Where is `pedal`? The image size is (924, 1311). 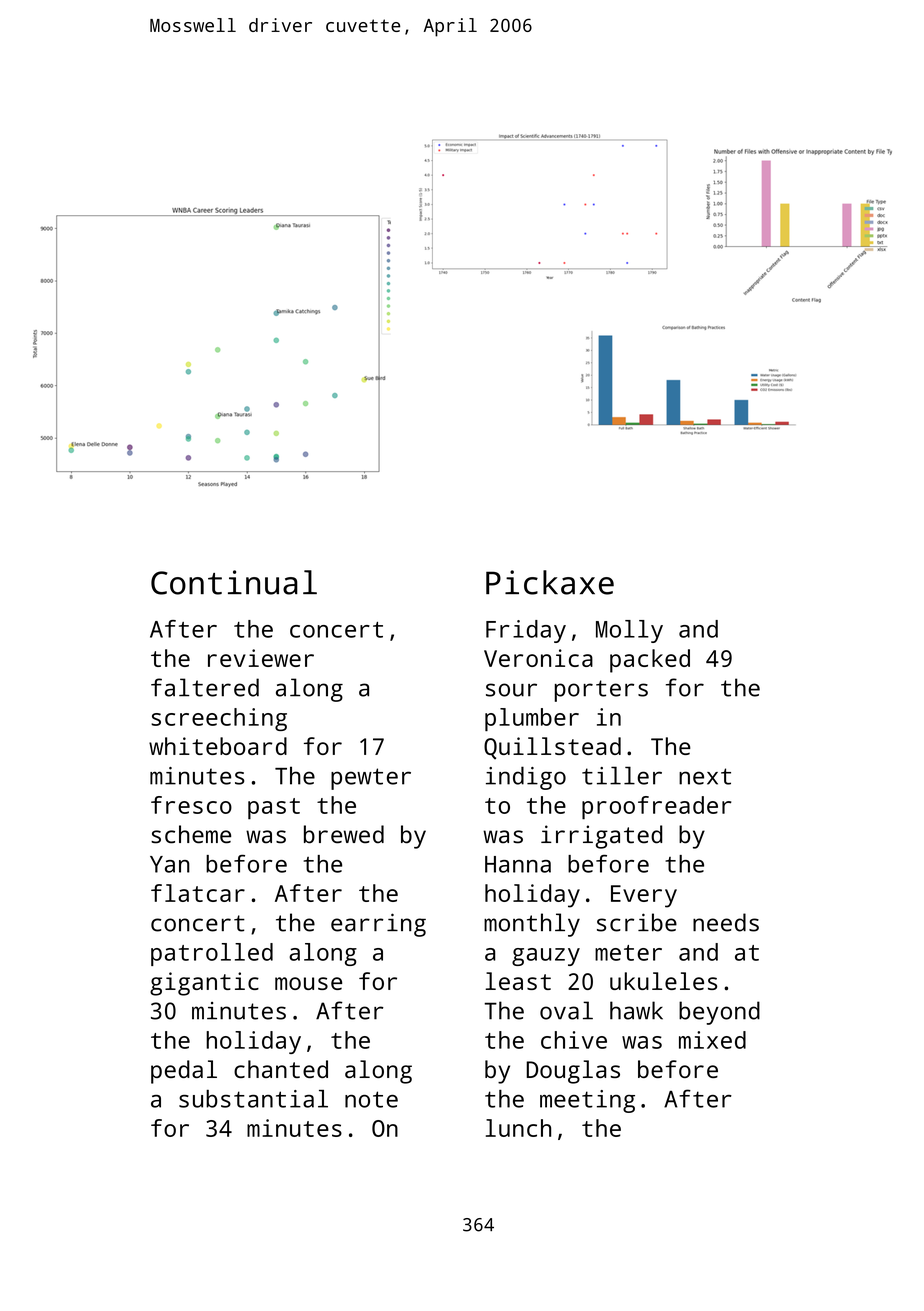 pedal is located at coordinates (184, 1072).
